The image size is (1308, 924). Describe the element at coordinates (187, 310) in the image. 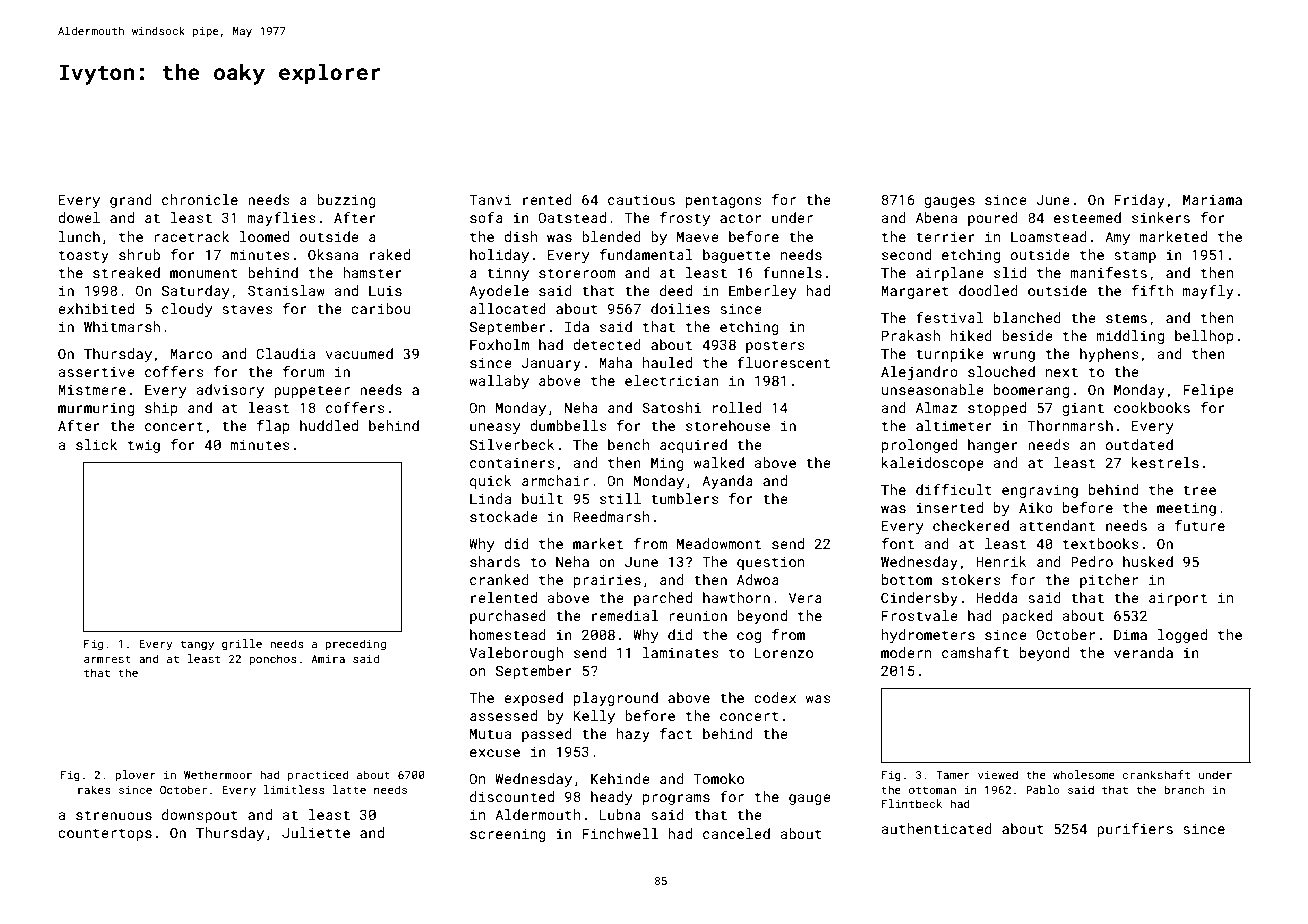

I see `cloudy` at that location.
